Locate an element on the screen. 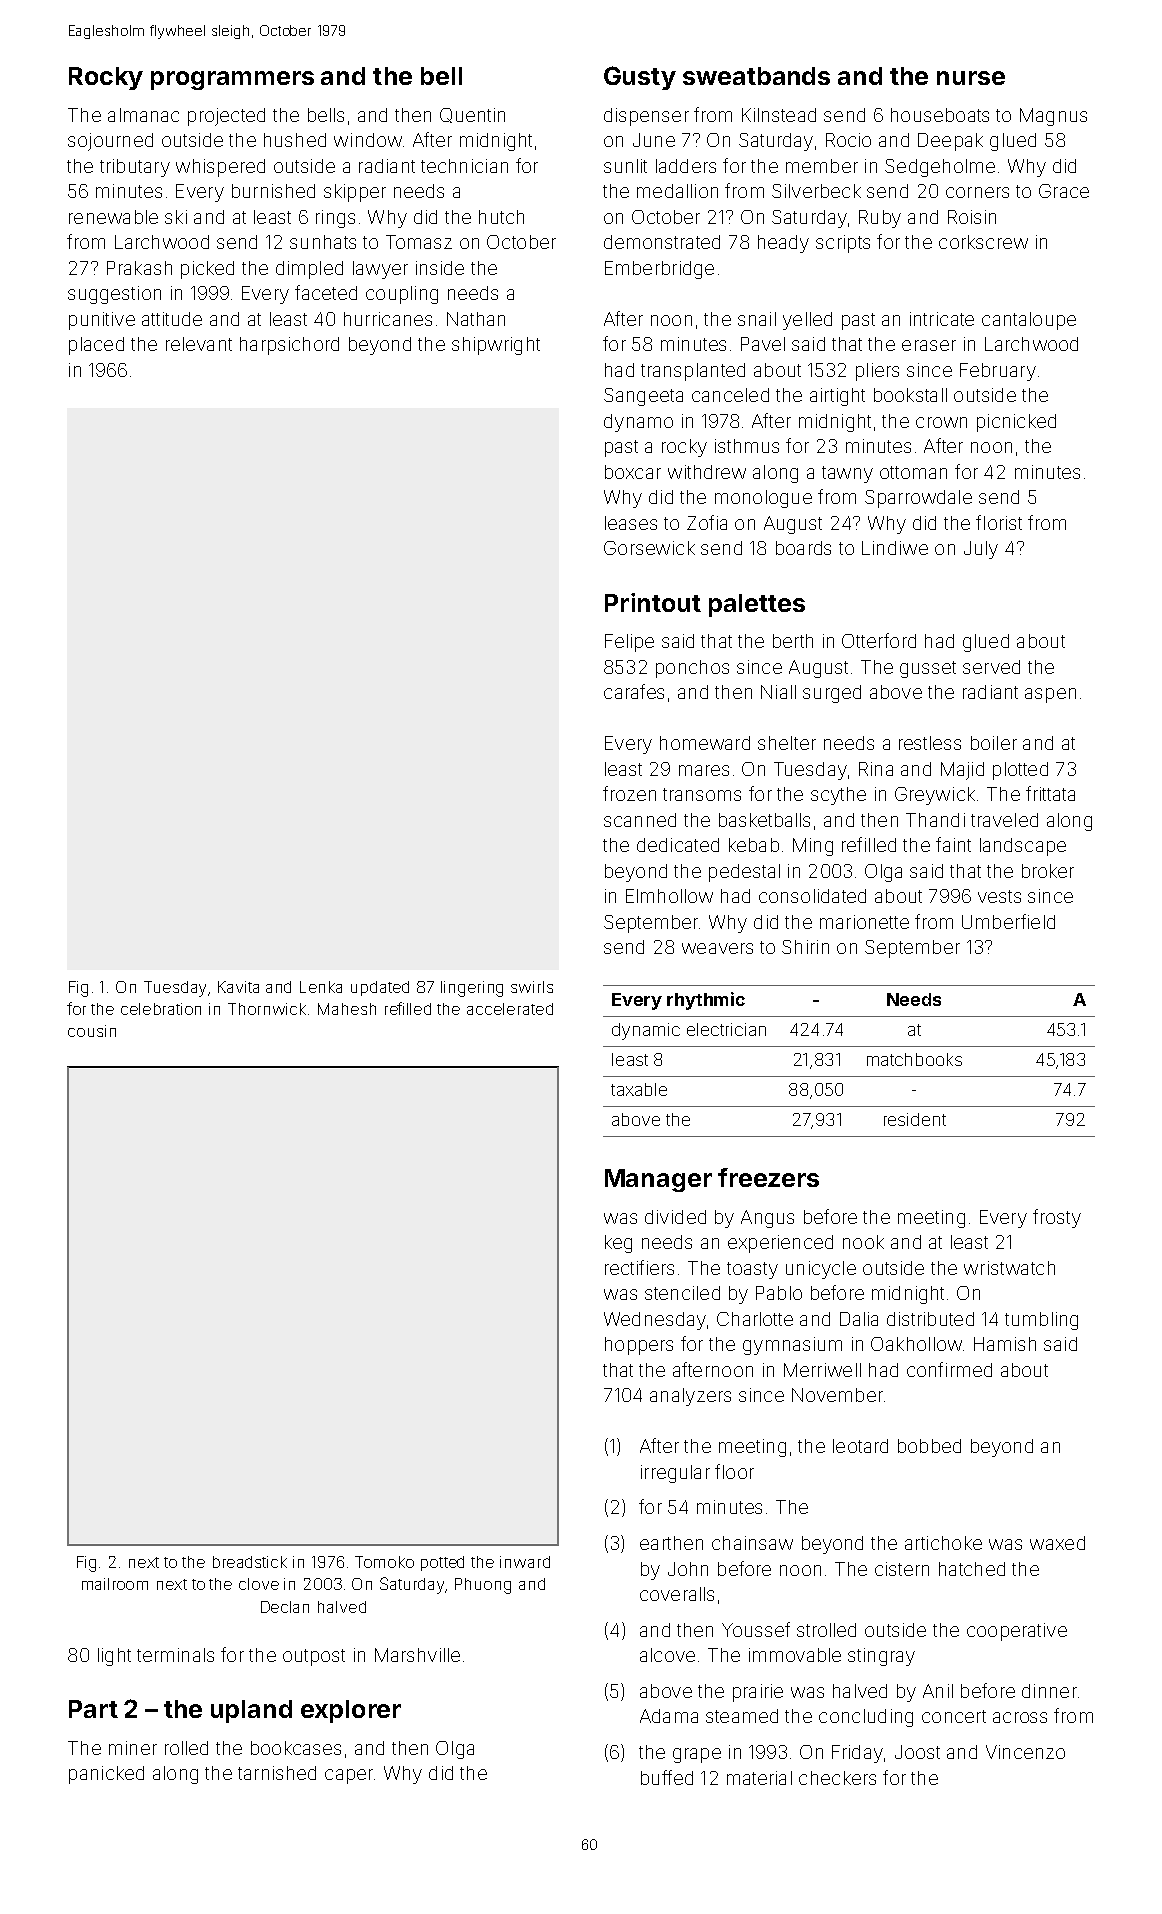 The image size is (1162, 1914). Umberfield is located at coordinates (1008, 921).
